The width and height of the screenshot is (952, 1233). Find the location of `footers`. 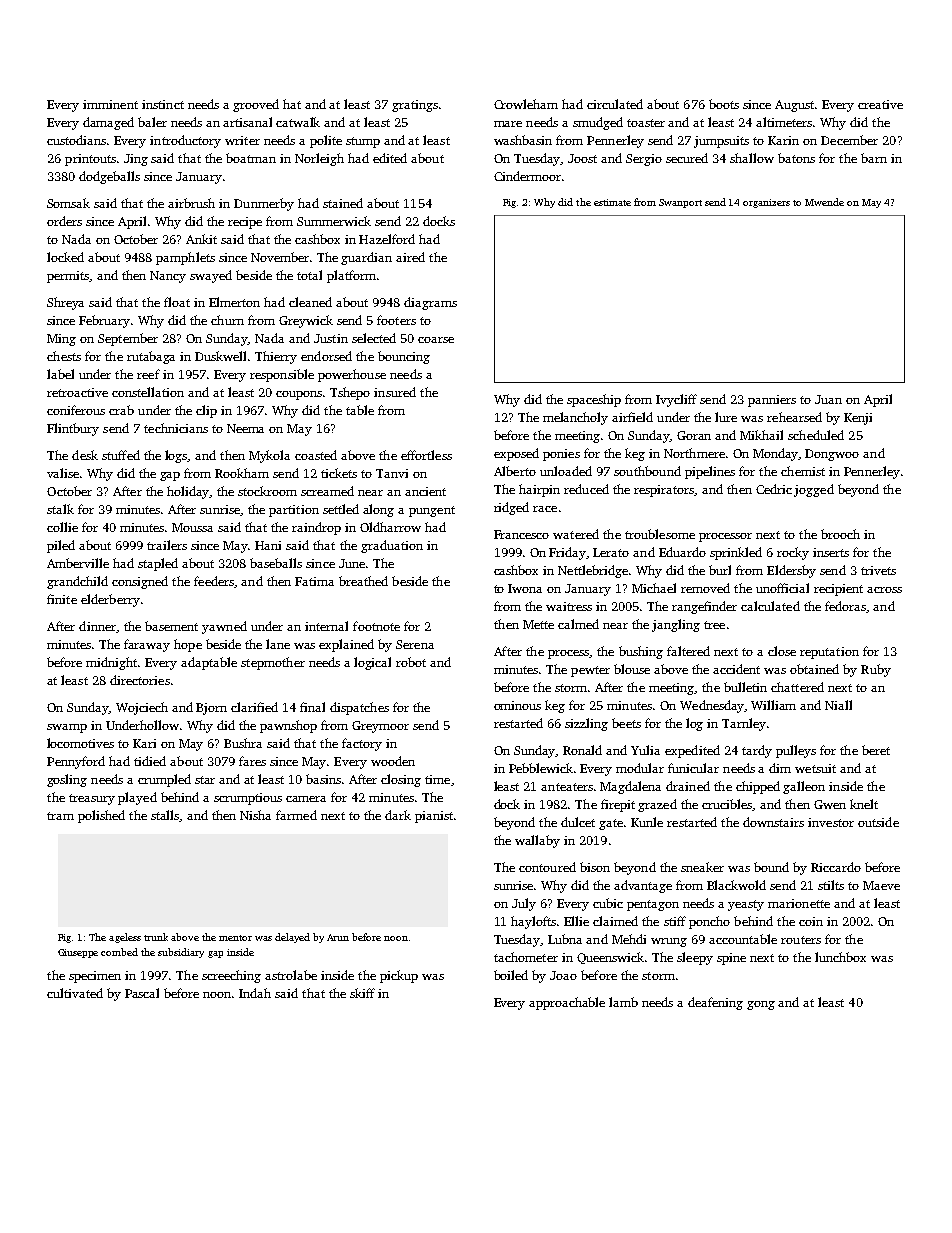

footers is located at coordinates (396, 320).
